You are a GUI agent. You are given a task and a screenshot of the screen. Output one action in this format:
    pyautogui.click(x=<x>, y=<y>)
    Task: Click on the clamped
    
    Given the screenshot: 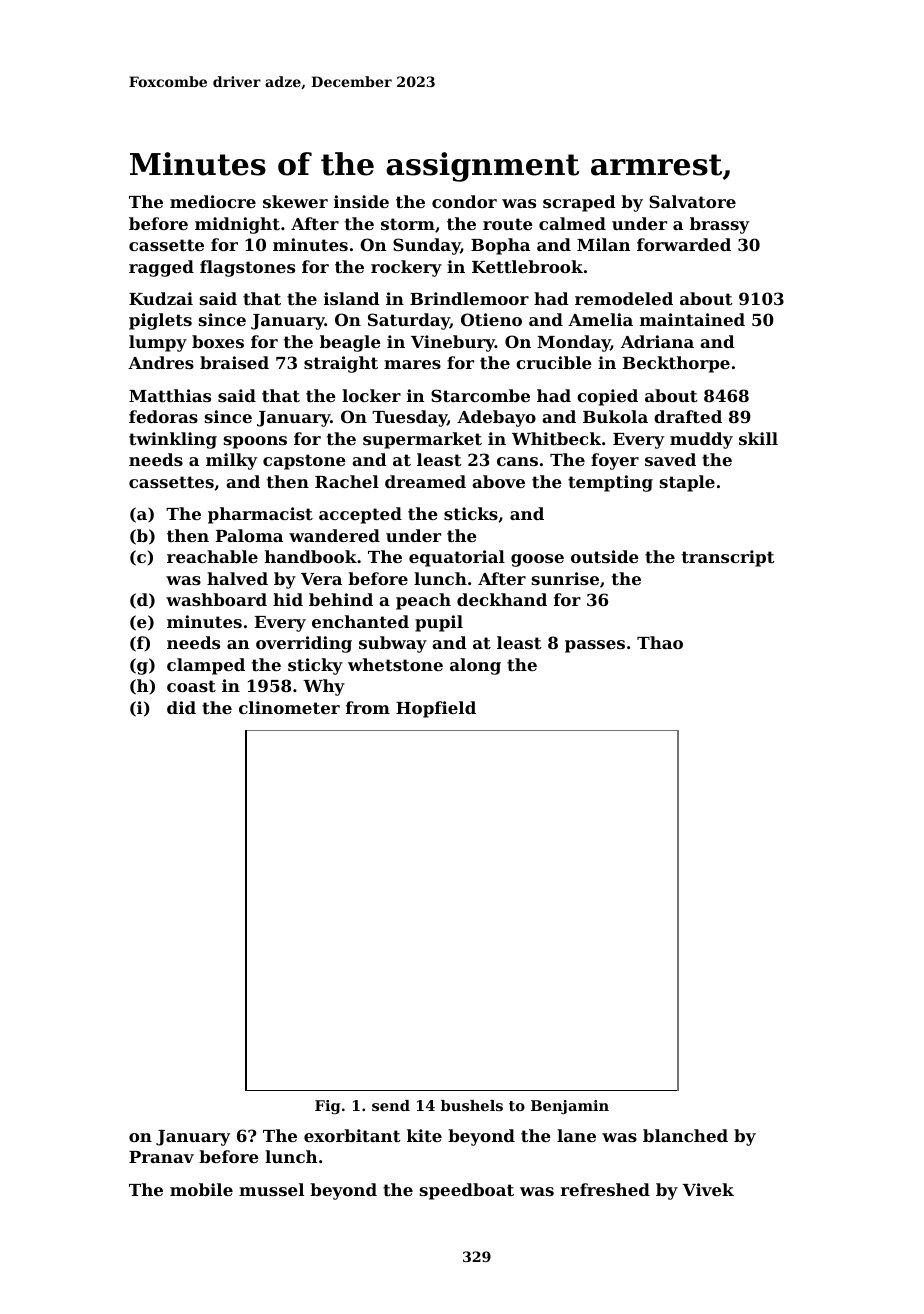 What is the action you would take?
    pyautogui.click(x=206, y=666)
